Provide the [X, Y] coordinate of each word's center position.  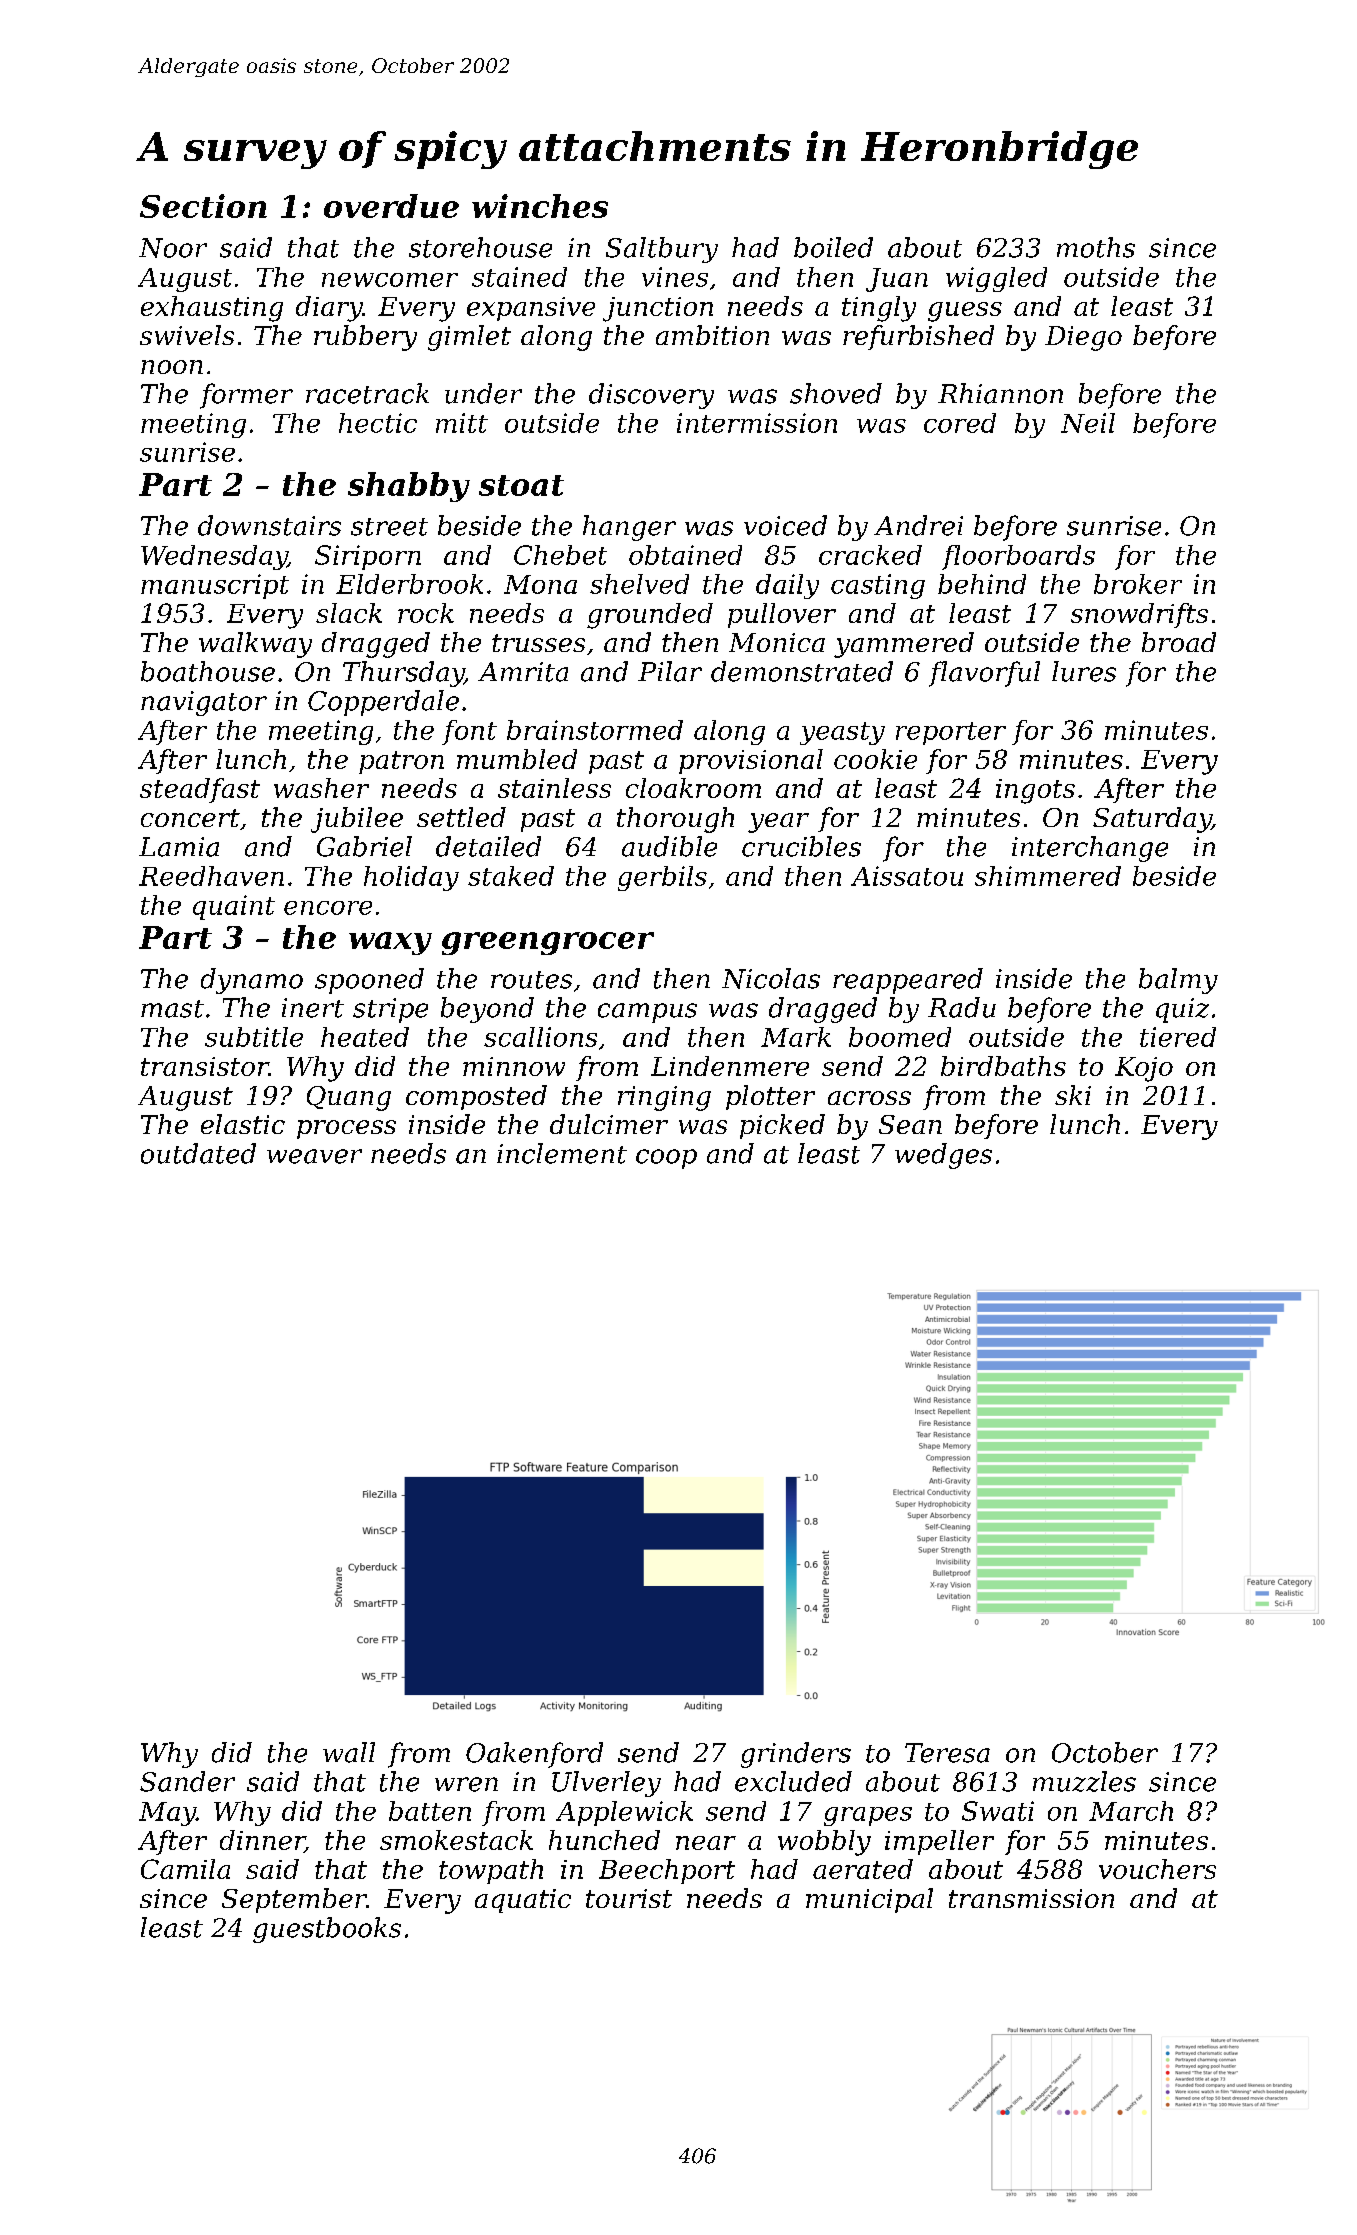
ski [1073, 1095]
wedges [943, 1156]
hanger [629, 528]
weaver [314, 1156]
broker [1138, 584]
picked [782, 1126]
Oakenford [534, 1755]
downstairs [269, 525]
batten [430, 1811]
